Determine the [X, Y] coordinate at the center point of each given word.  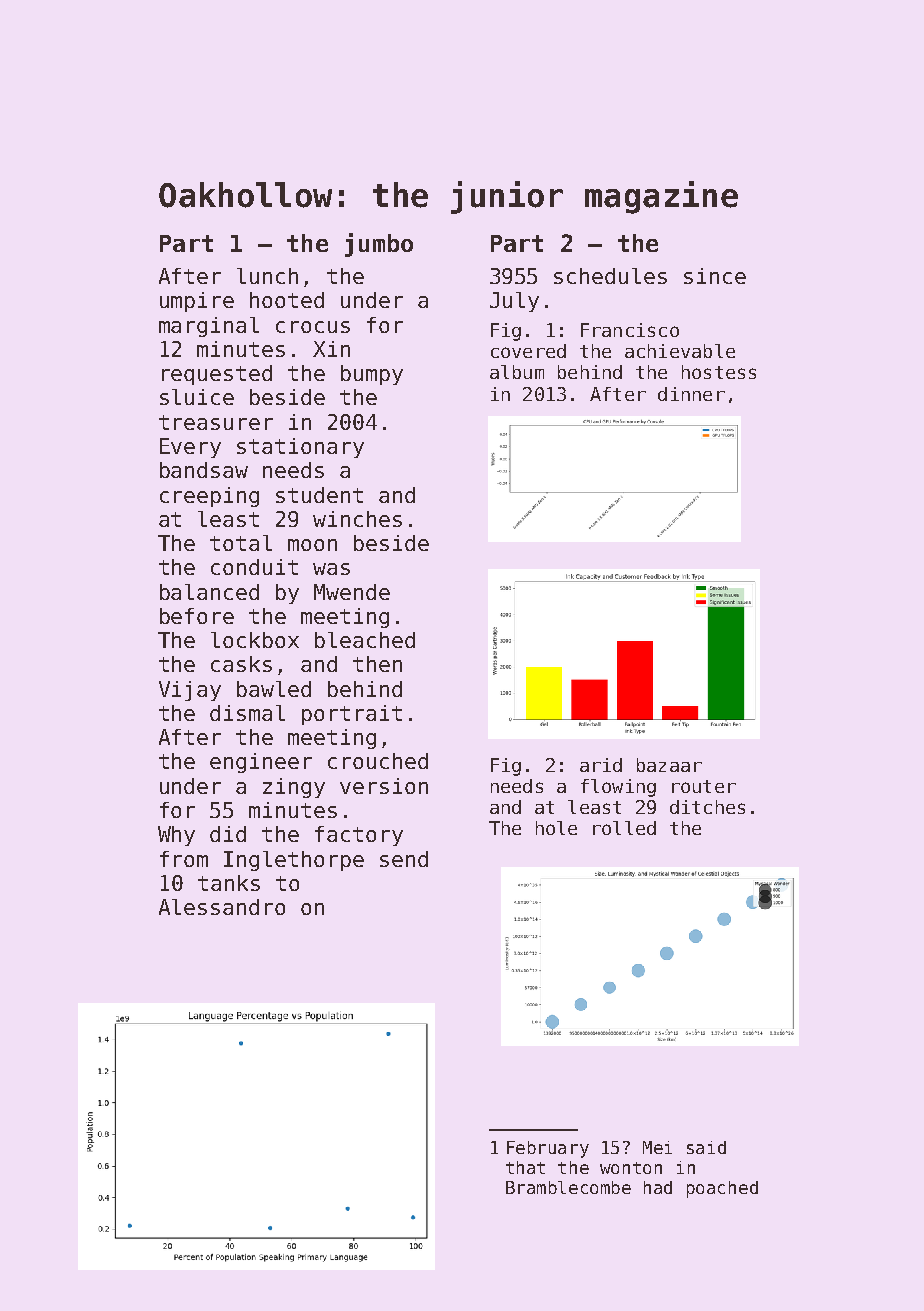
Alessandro [222, 907]
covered [528, 351]
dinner [691, 394]
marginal [209, 327]
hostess [719, 372]
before [197, 616]
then [377, 664]
